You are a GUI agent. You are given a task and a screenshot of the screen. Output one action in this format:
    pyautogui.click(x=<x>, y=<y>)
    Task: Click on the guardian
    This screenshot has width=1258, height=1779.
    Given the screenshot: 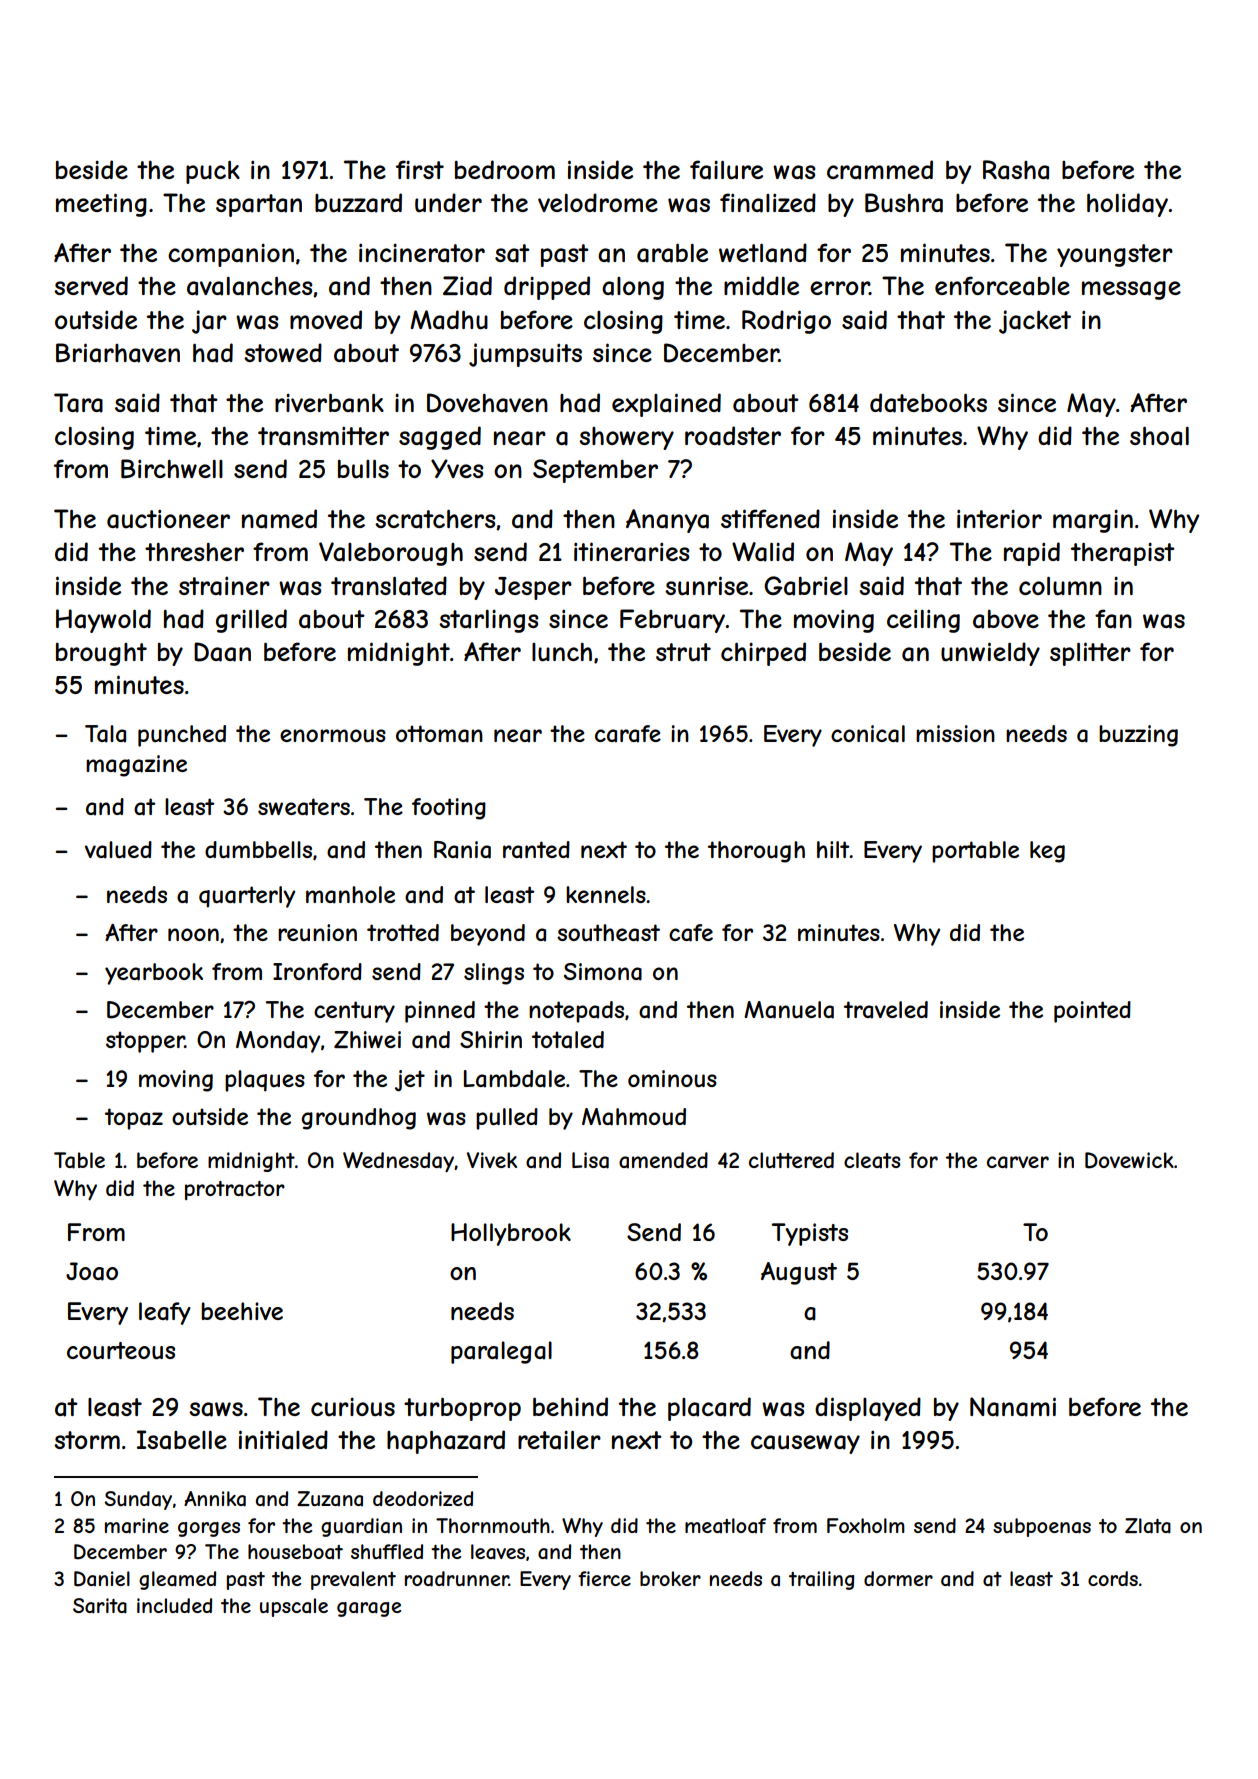 What is the action you would take?
    pyautogui.click(x=361, y=1527)
